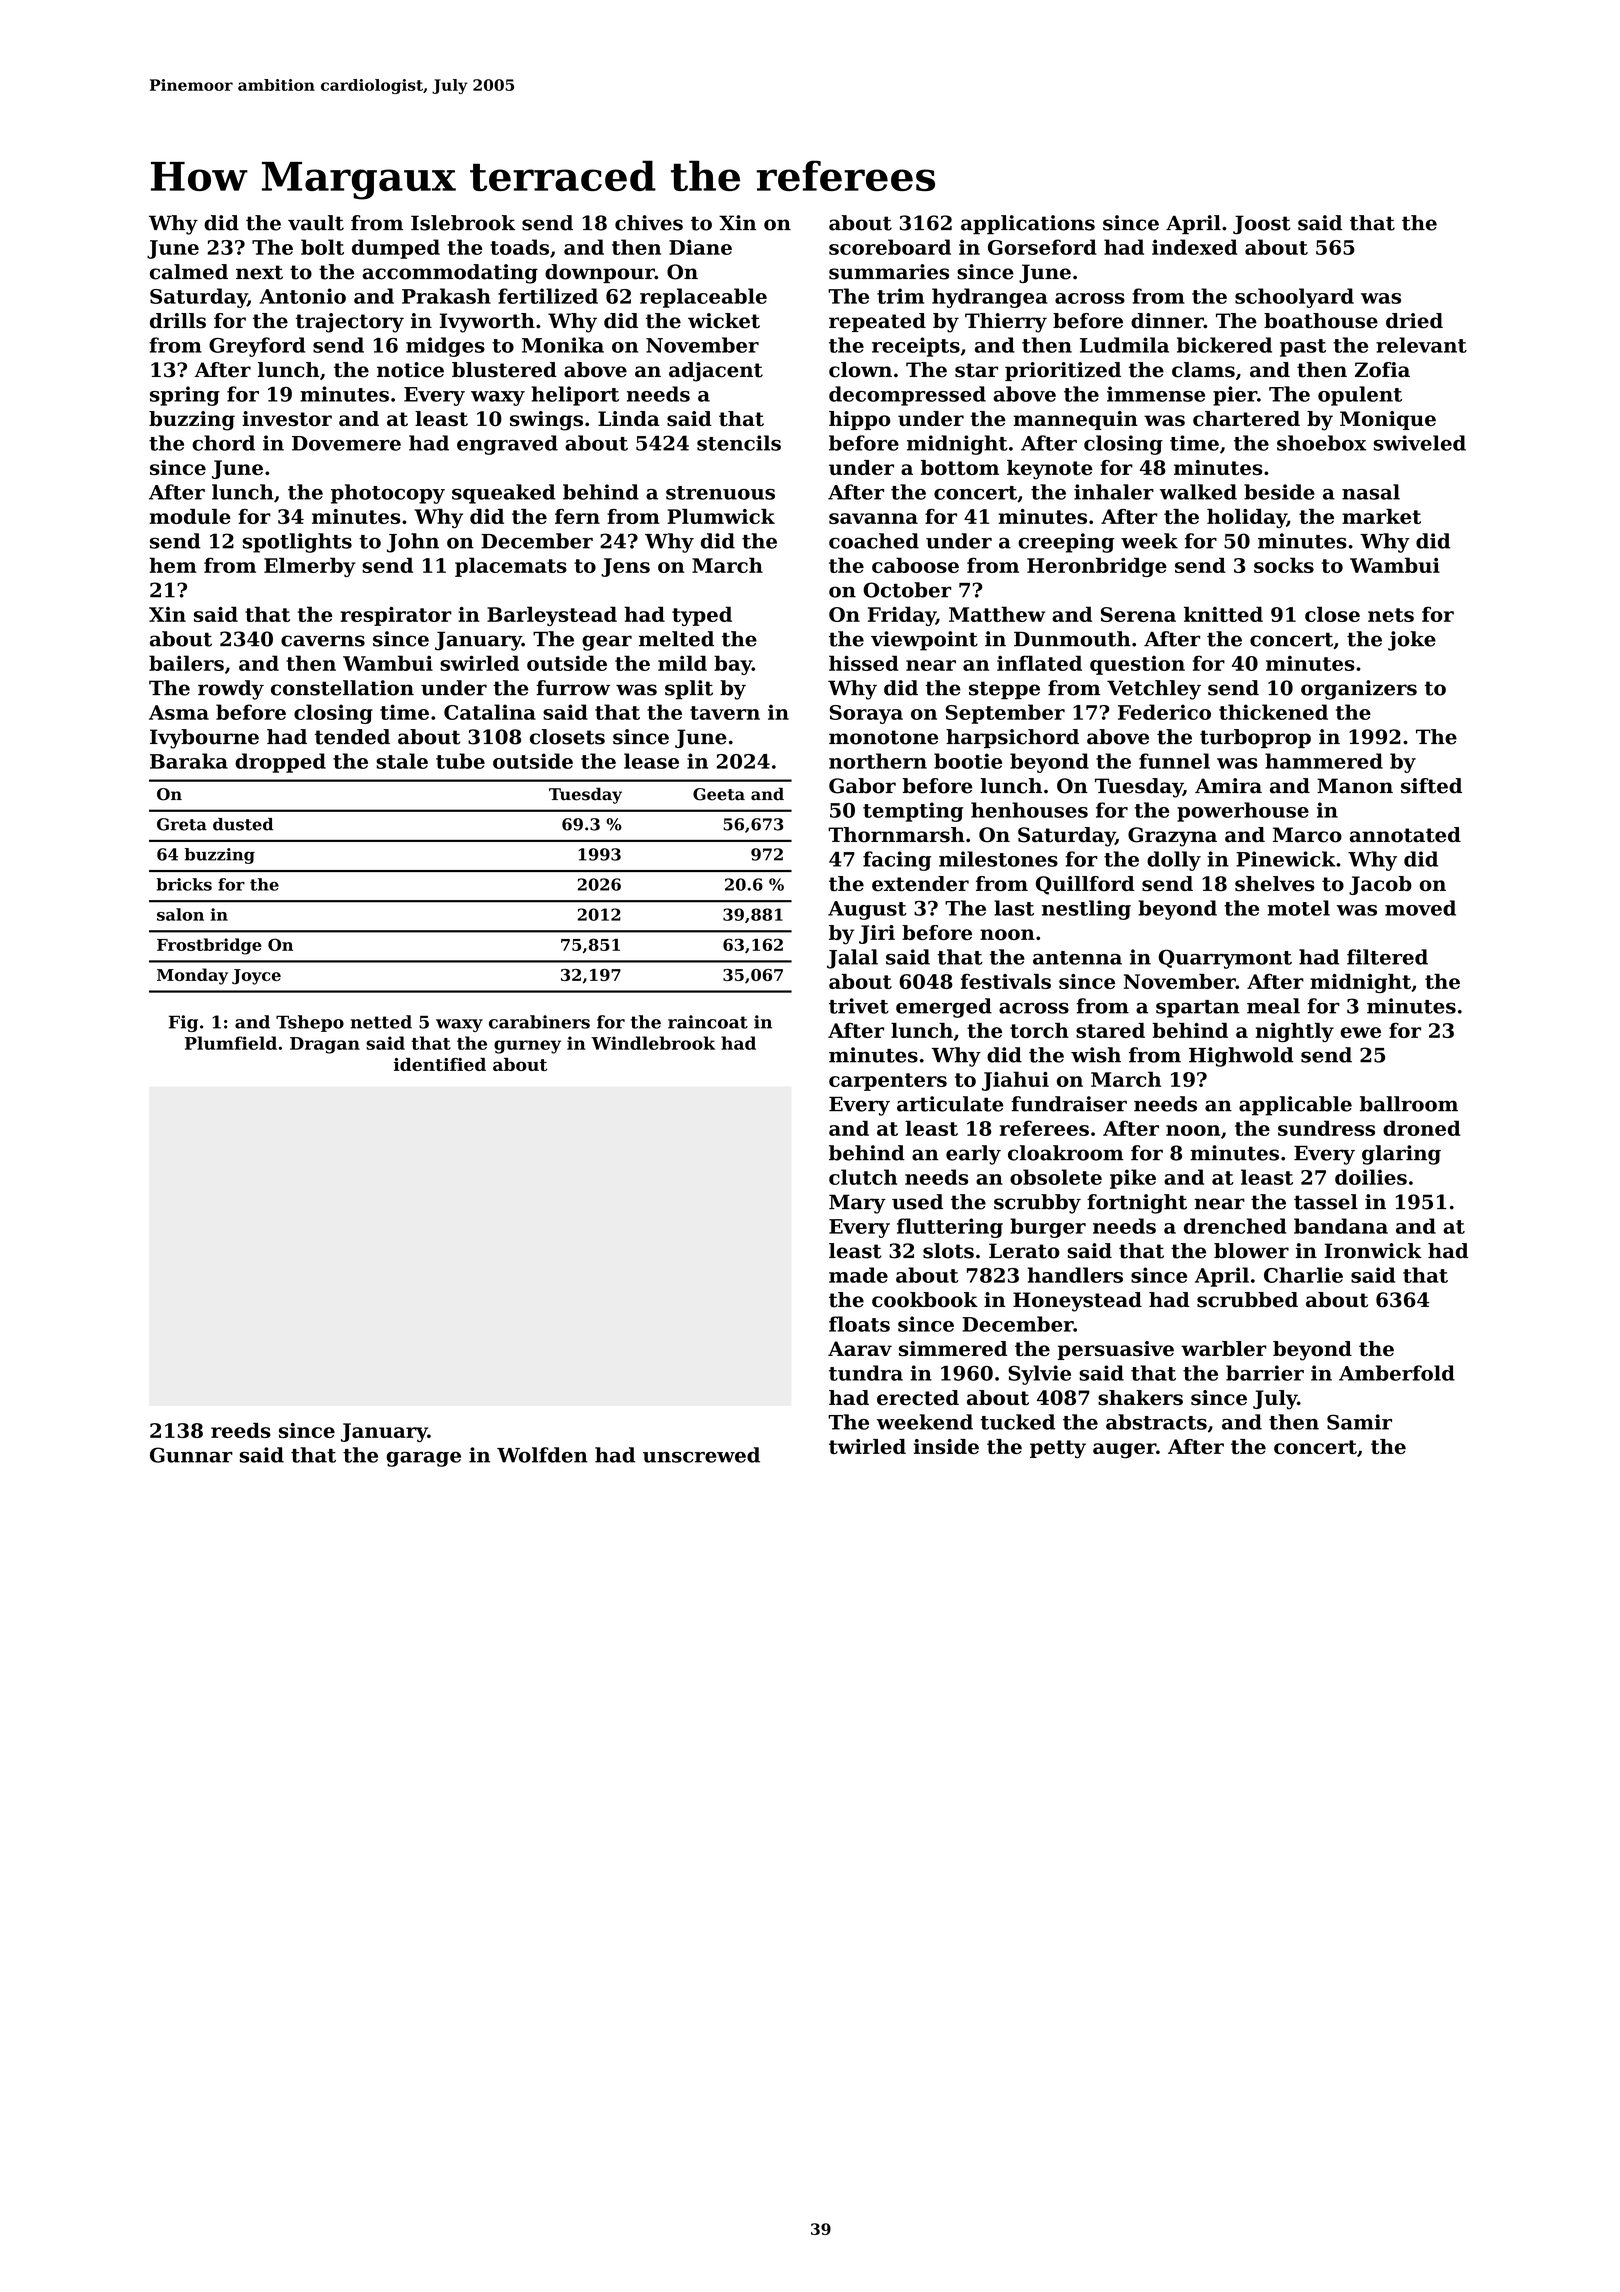 This document has height=2292, width=1620. I want to click on reeds, so click(241, 1430).
